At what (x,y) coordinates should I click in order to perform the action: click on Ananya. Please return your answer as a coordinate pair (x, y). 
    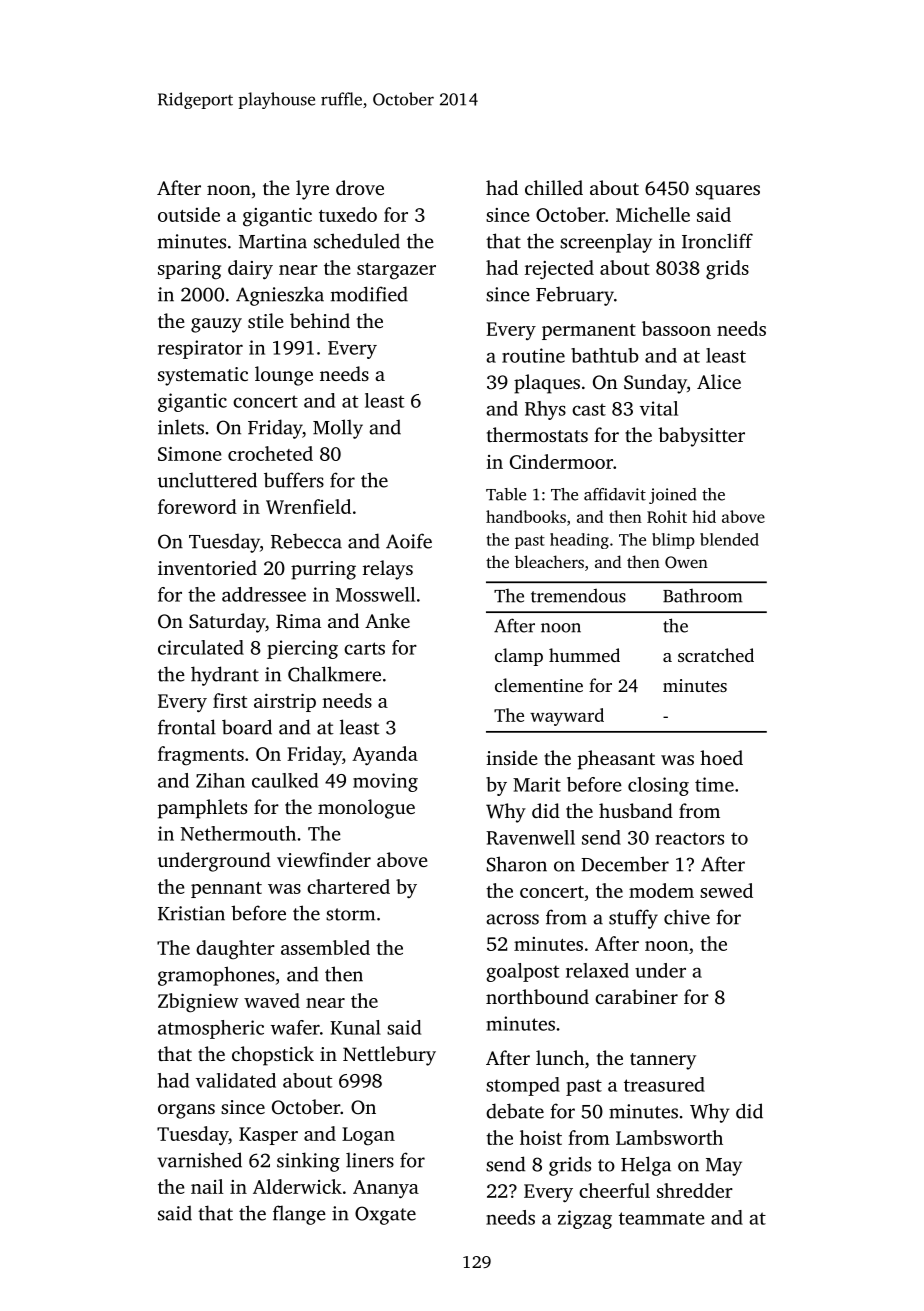
    Looking at the image, I should click on (386, 1189).
